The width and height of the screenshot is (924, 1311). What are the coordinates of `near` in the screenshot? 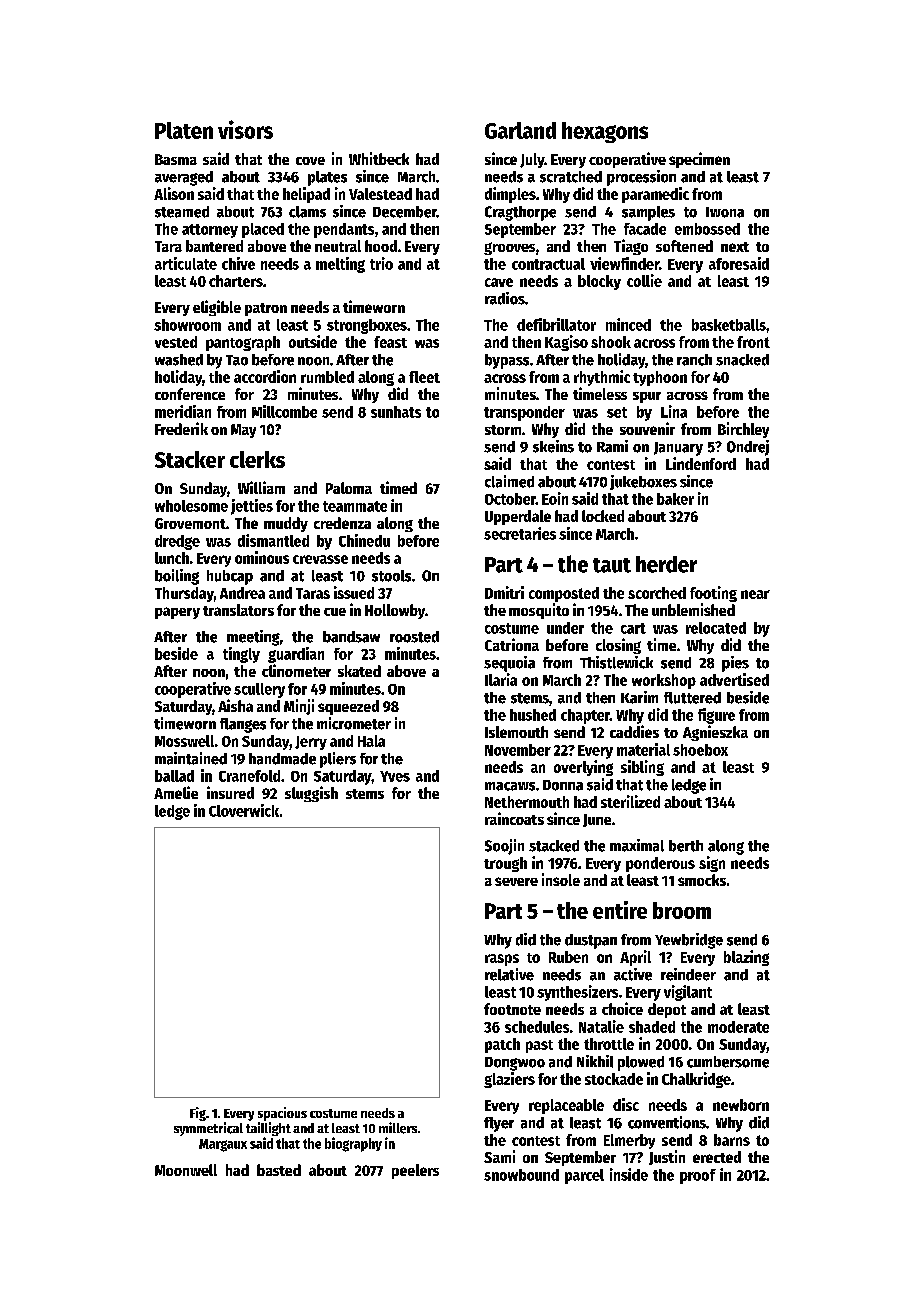 It's located at (755, 594).
